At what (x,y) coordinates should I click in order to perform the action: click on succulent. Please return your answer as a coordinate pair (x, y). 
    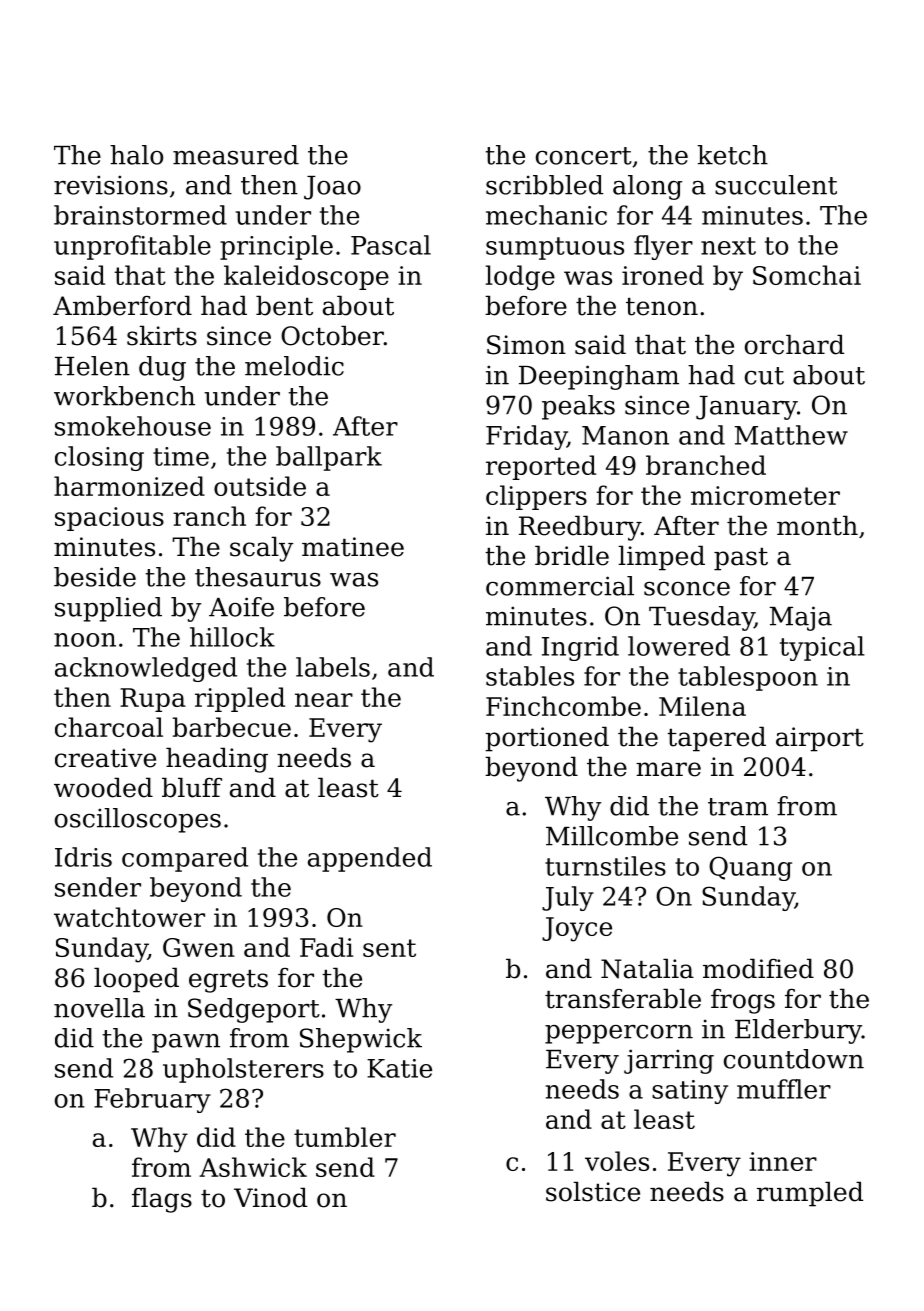
    Looking at the image, I should click on (776, 185).
